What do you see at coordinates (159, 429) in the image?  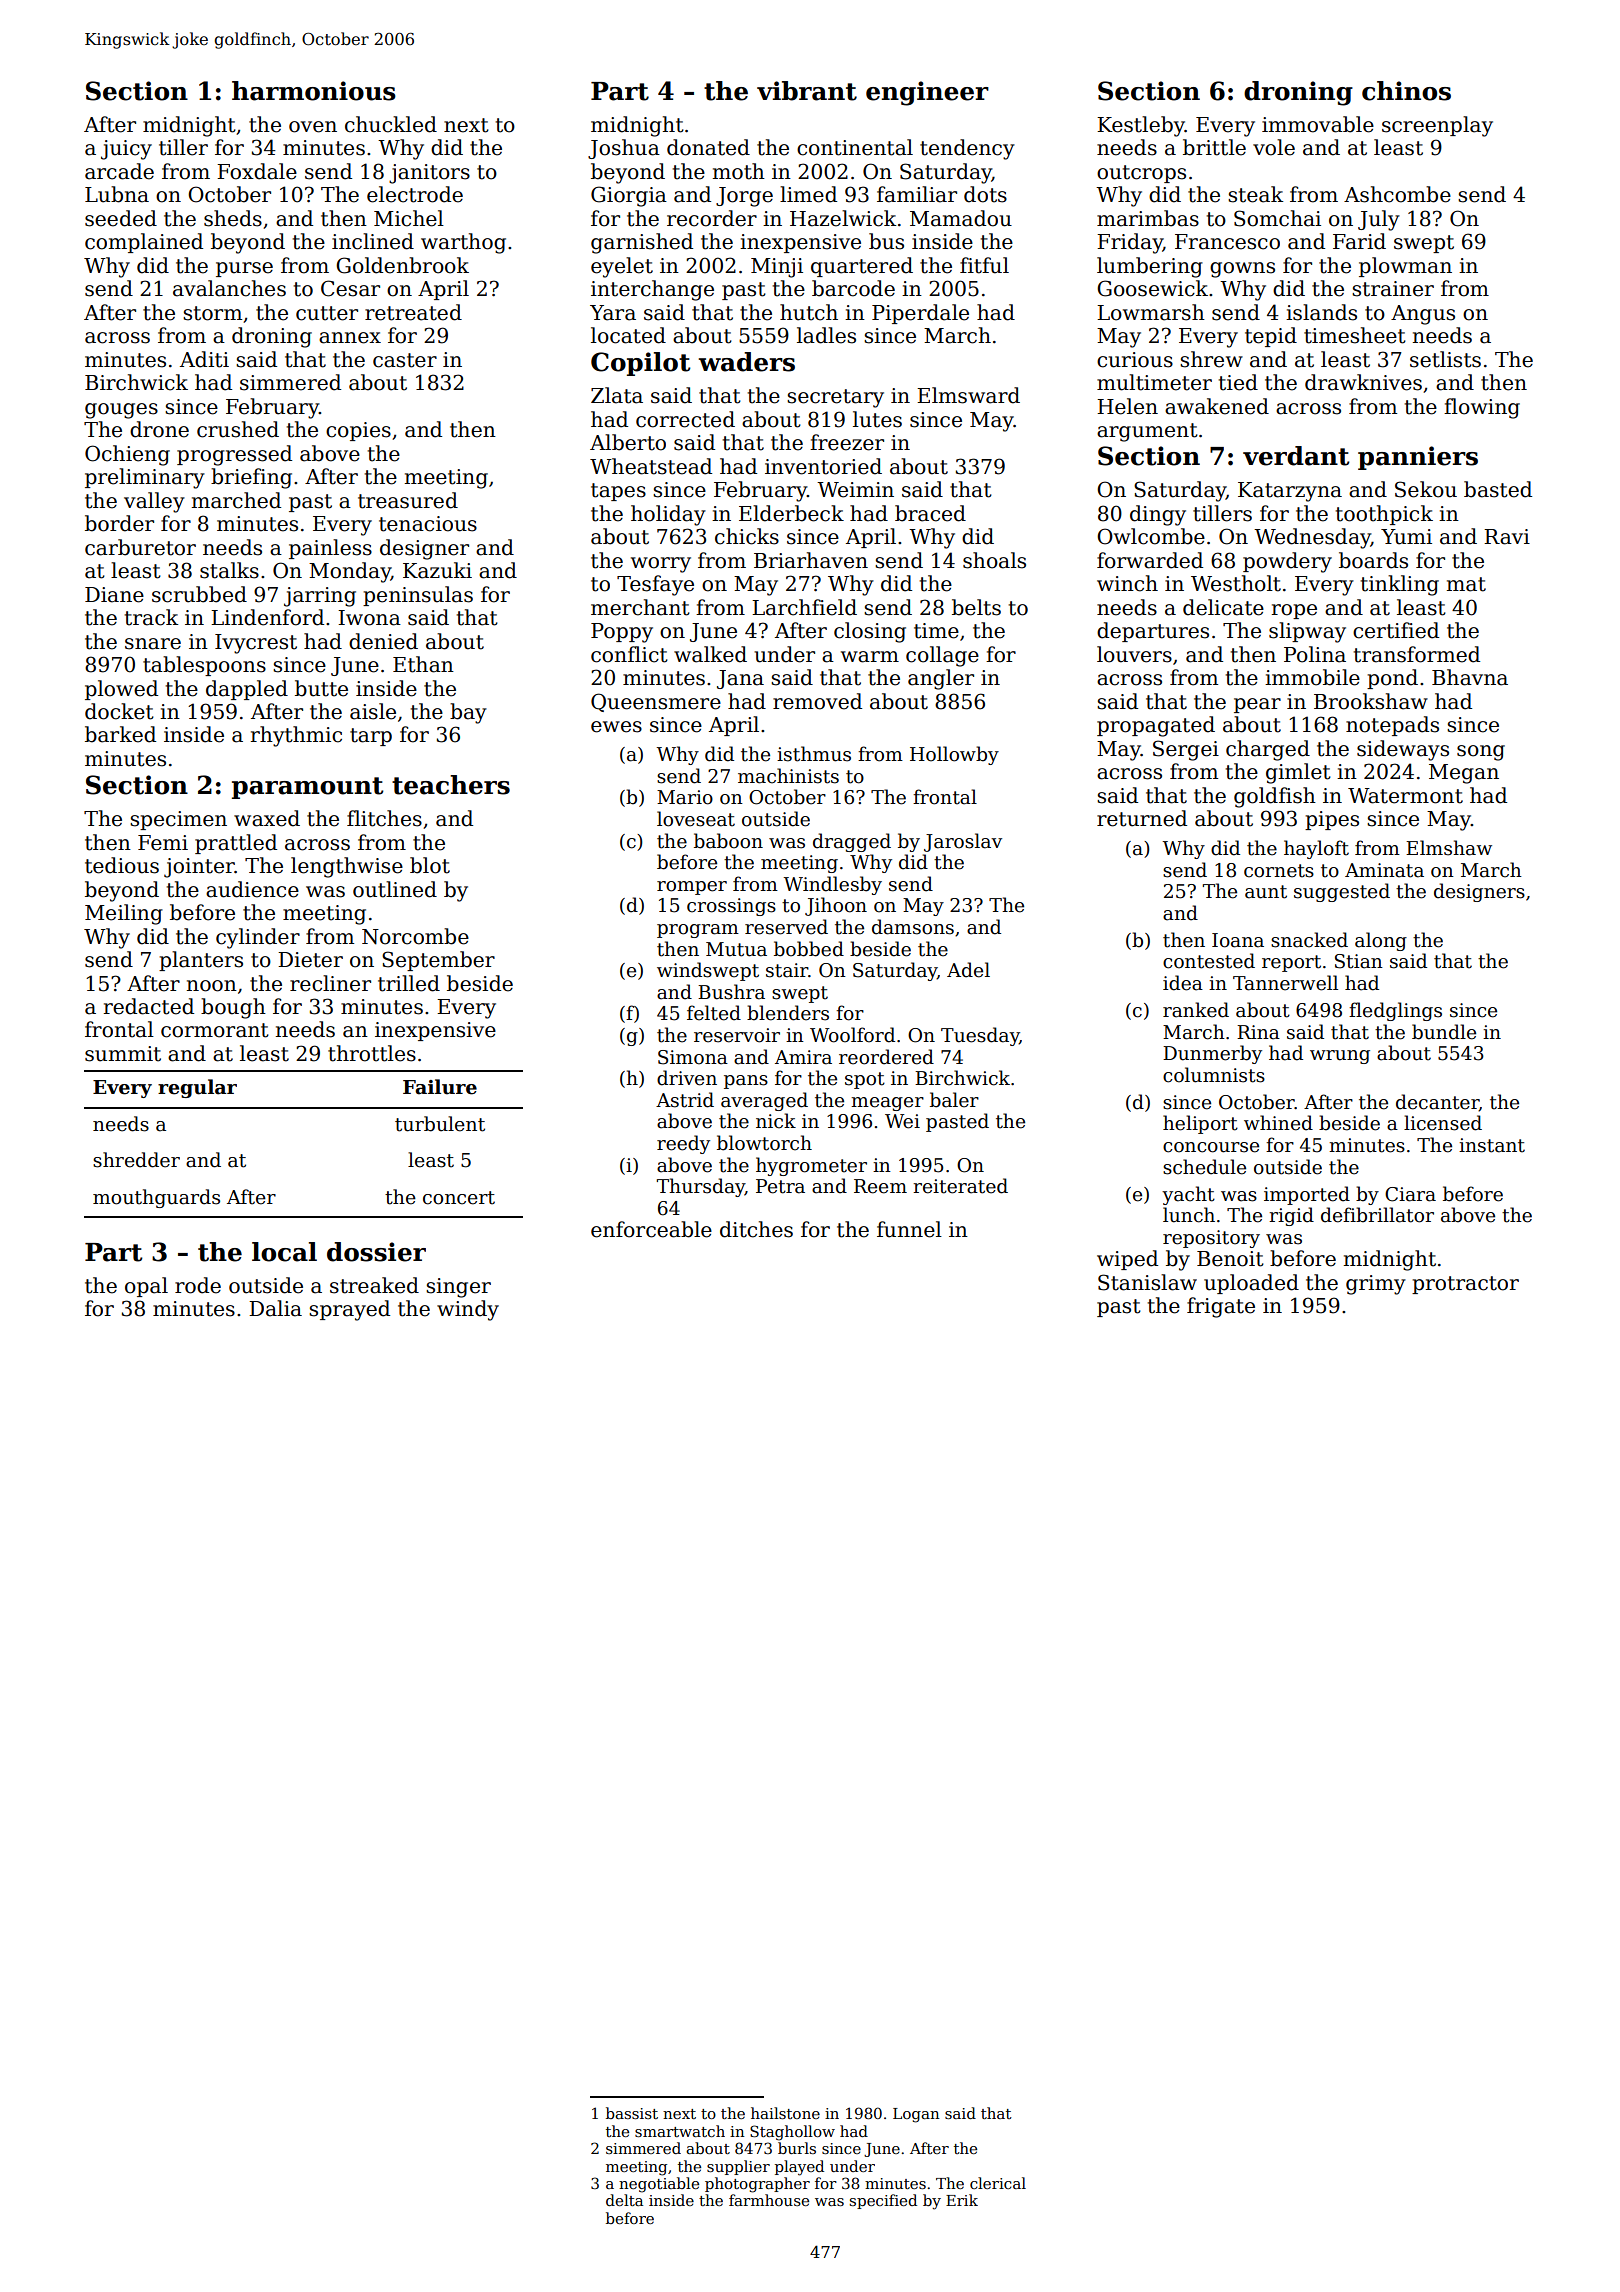 I see `drone` at bounding box center [159, 429].
